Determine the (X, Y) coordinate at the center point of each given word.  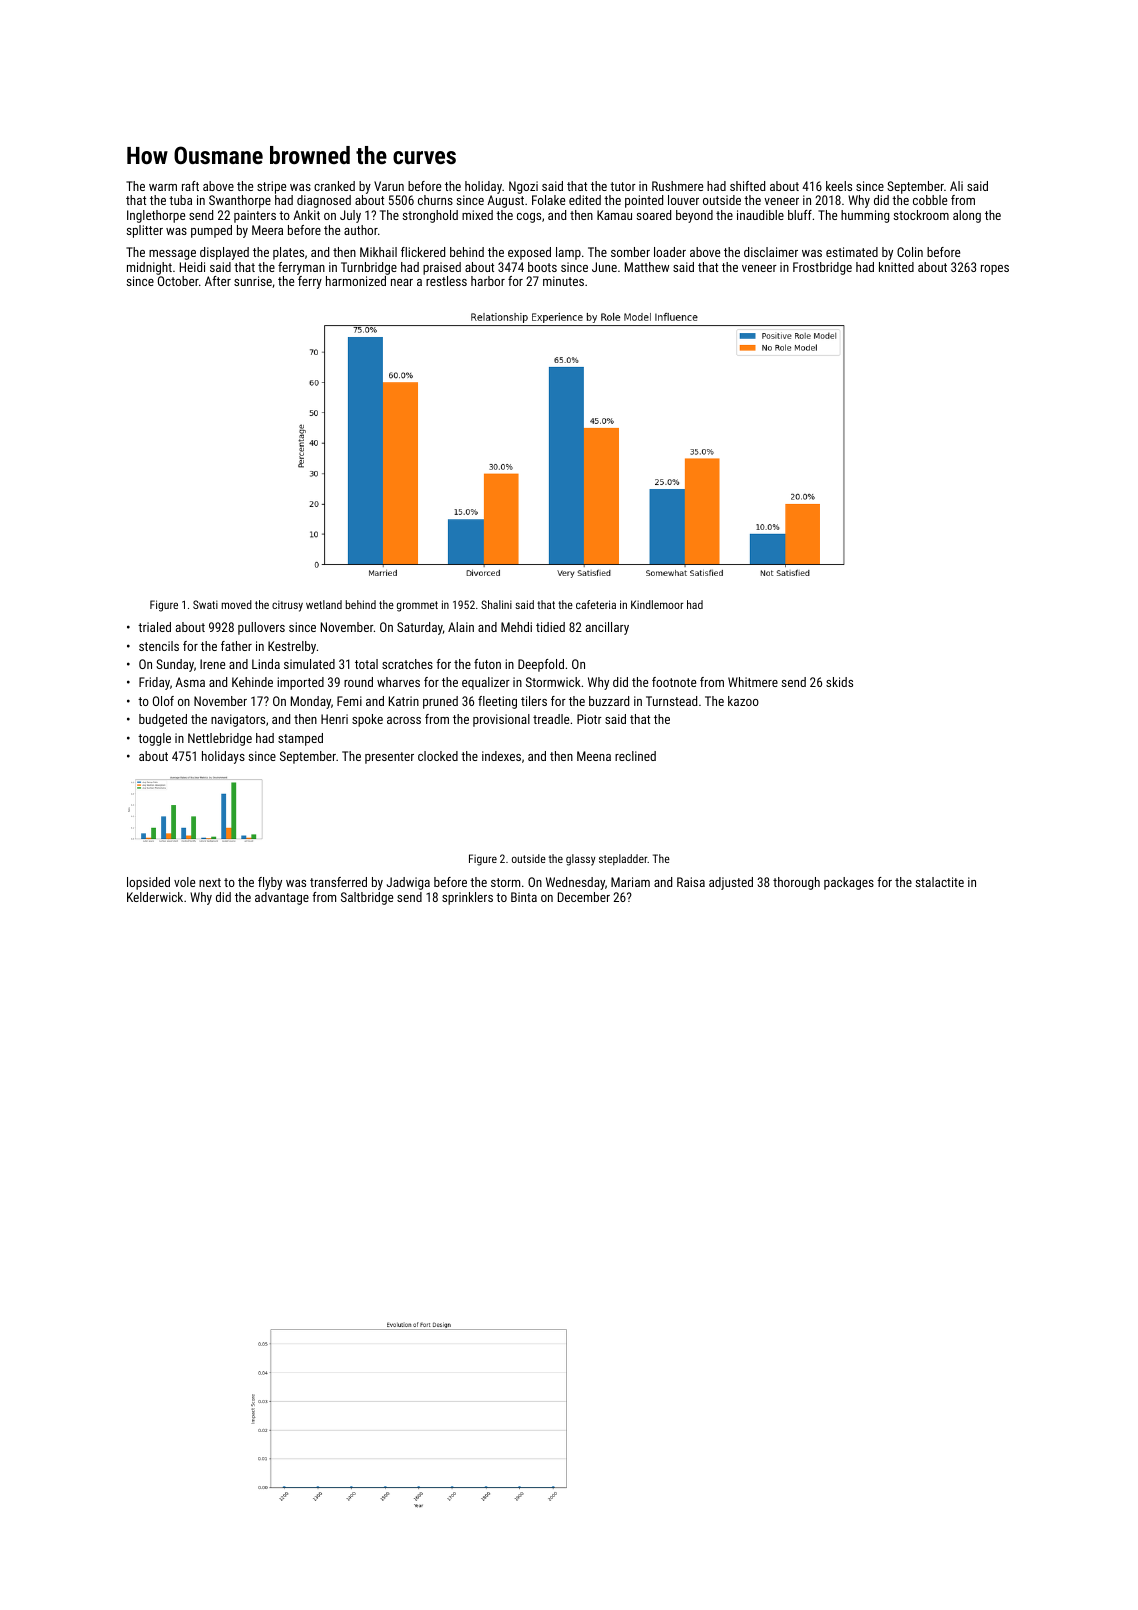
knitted (896, 267)
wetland (324, 604)
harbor (488, 281)
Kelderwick (155, 897)
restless (446, 281)
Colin (910, 252)
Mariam (630, 882)
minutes (563, 281)
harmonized (356, 281)
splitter (145, 231)
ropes (995, 270)
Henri (334, 719)
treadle (551, 719)
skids (839, 682)
